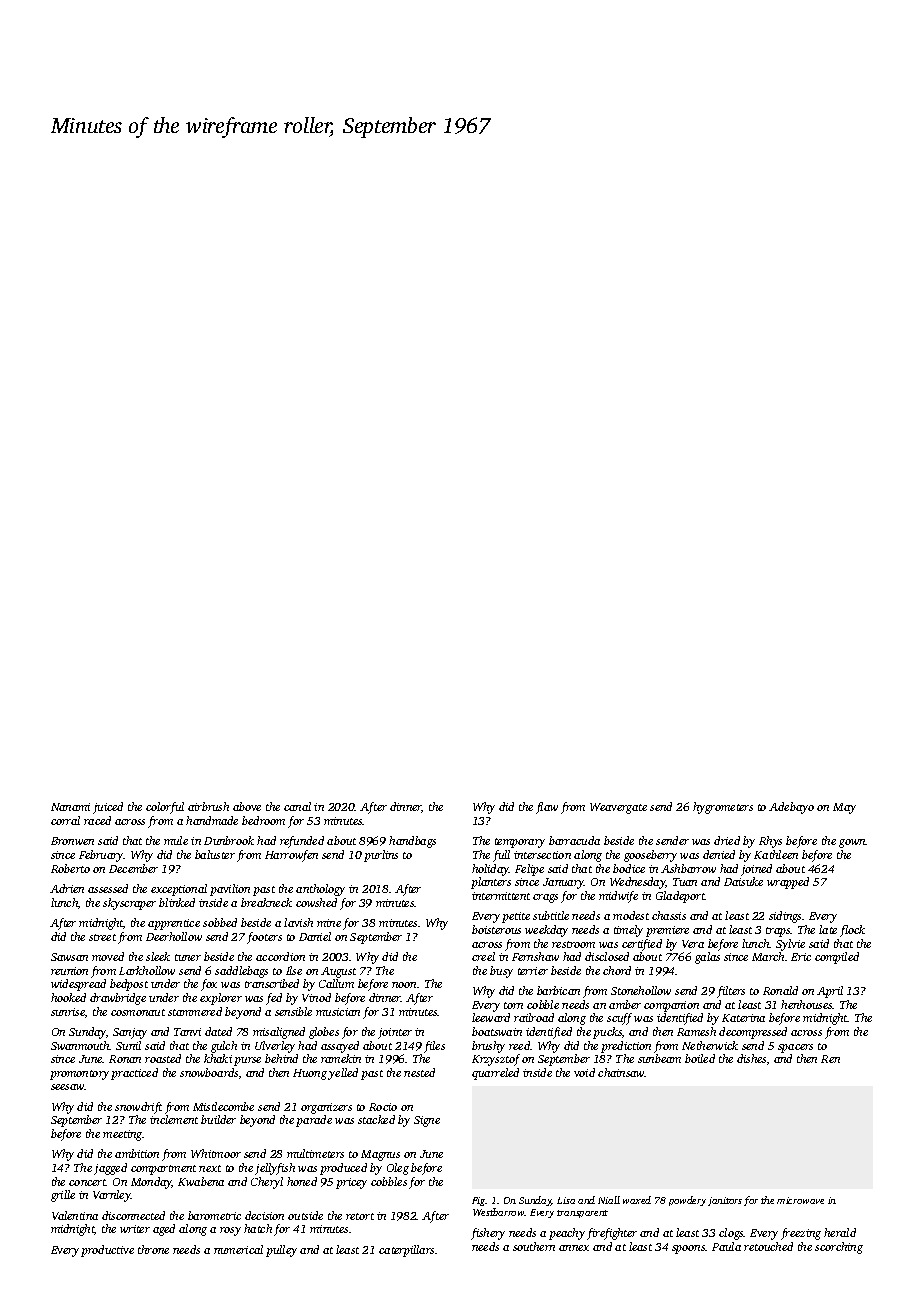 The height and width of the screenshot is (1308, 924). I want to click on flaw, so click(547, 808).
